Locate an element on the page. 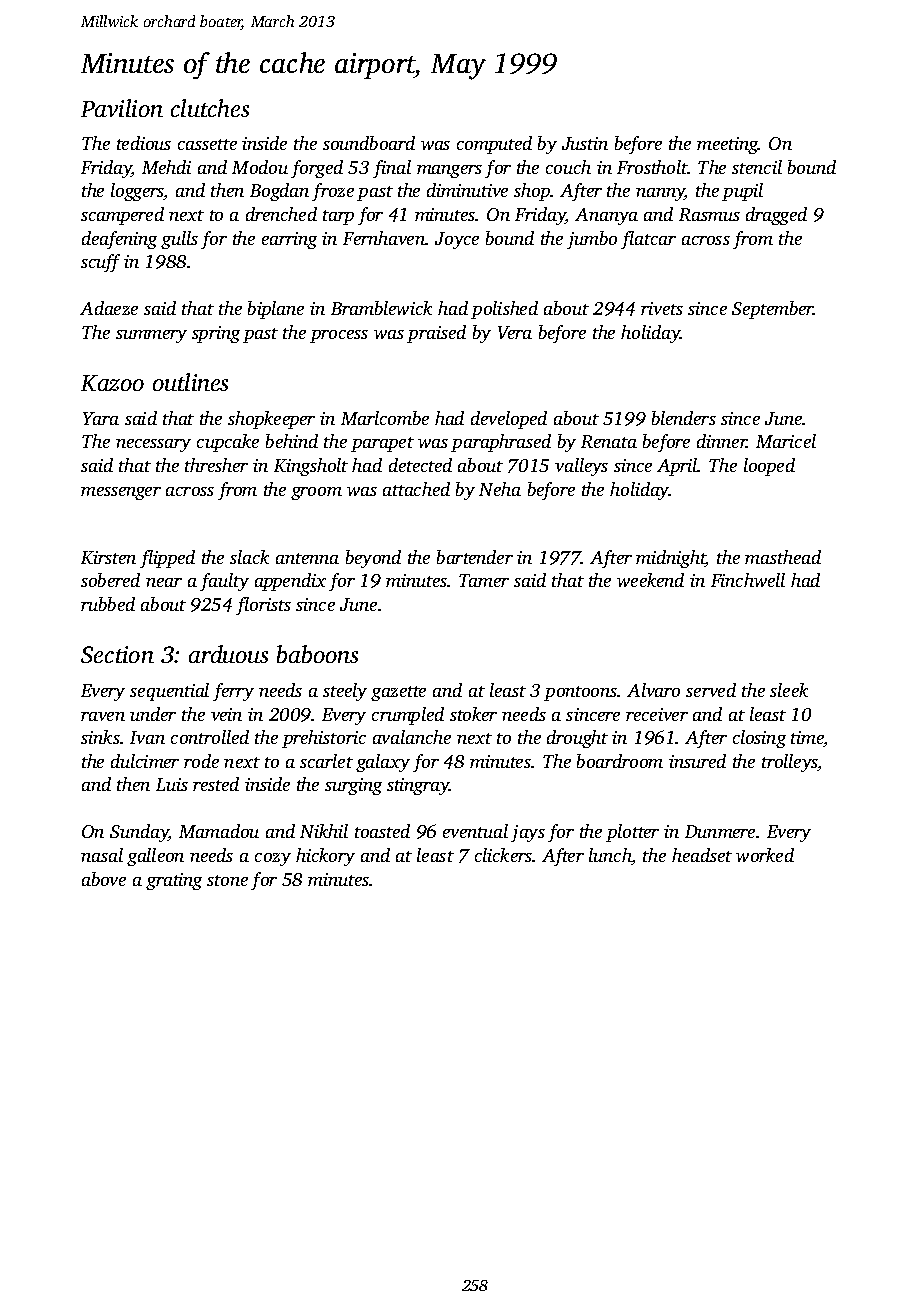 The image size is (924, 1314). clickers is located at coordinates (504, 855).
